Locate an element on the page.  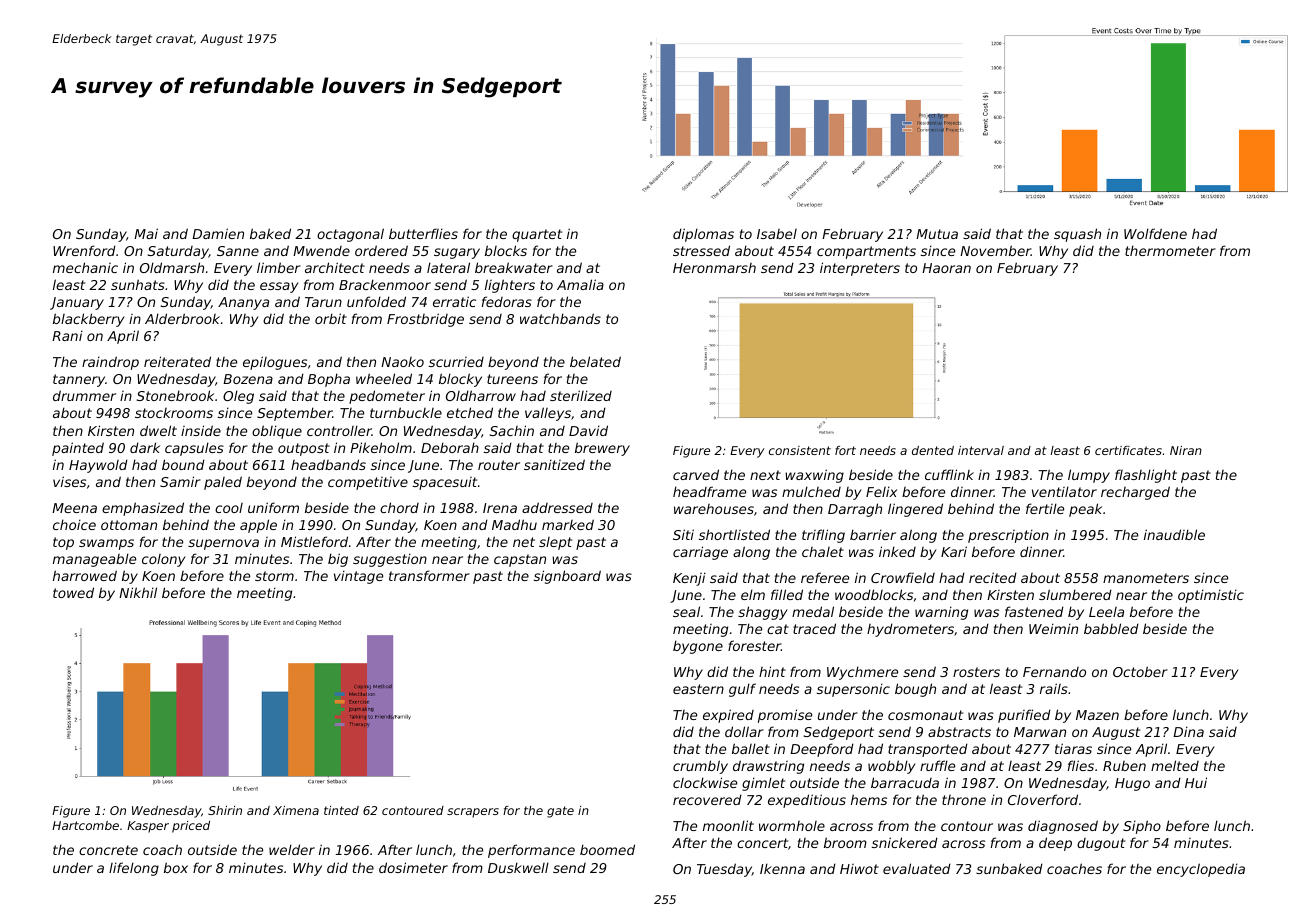
belated is located at coordinates (595, 361).
